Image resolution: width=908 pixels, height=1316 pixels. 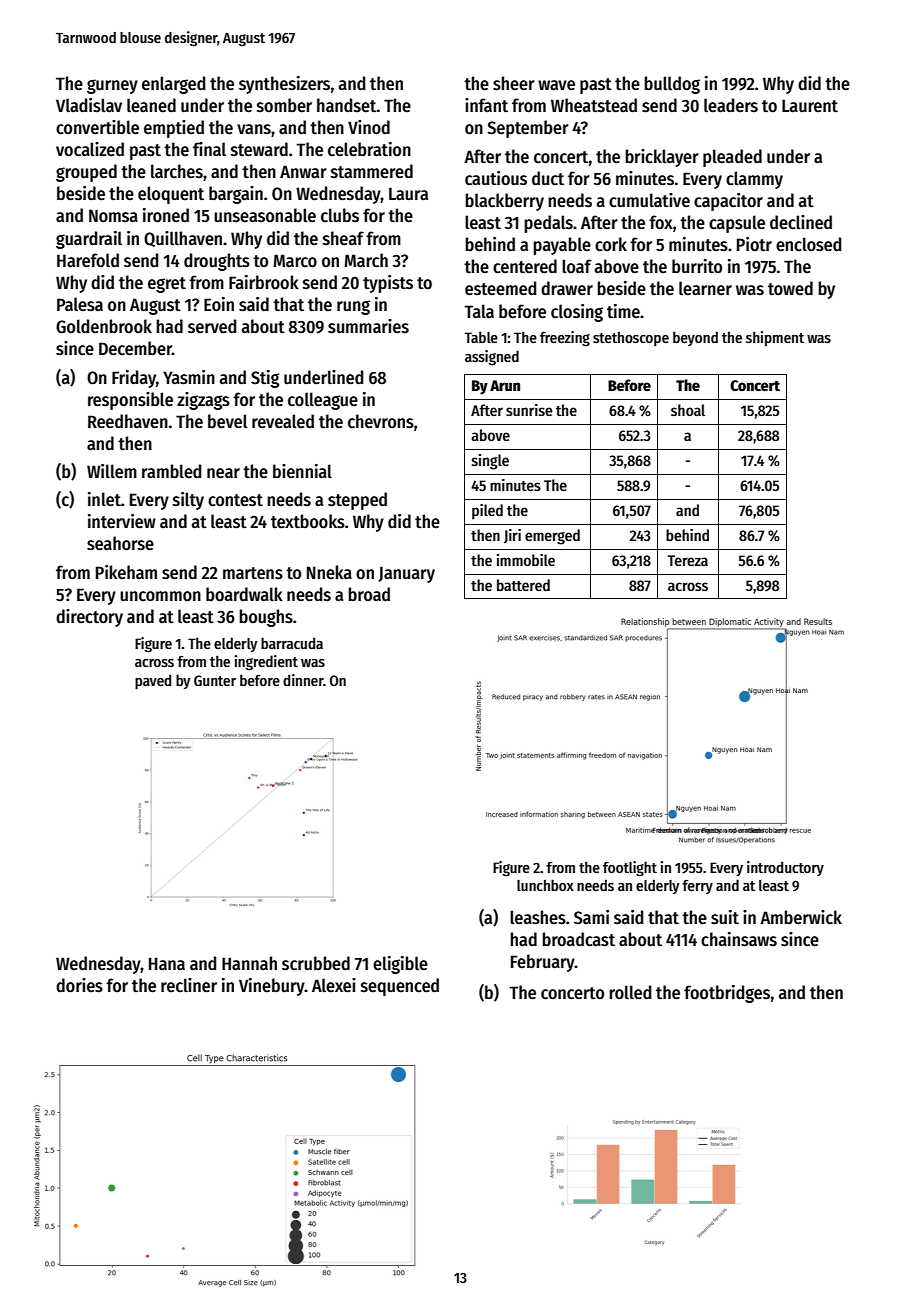 What do you see at coordinates (672, 85) in the page?
I see `bulldog` at bounding box center [672, 85].
